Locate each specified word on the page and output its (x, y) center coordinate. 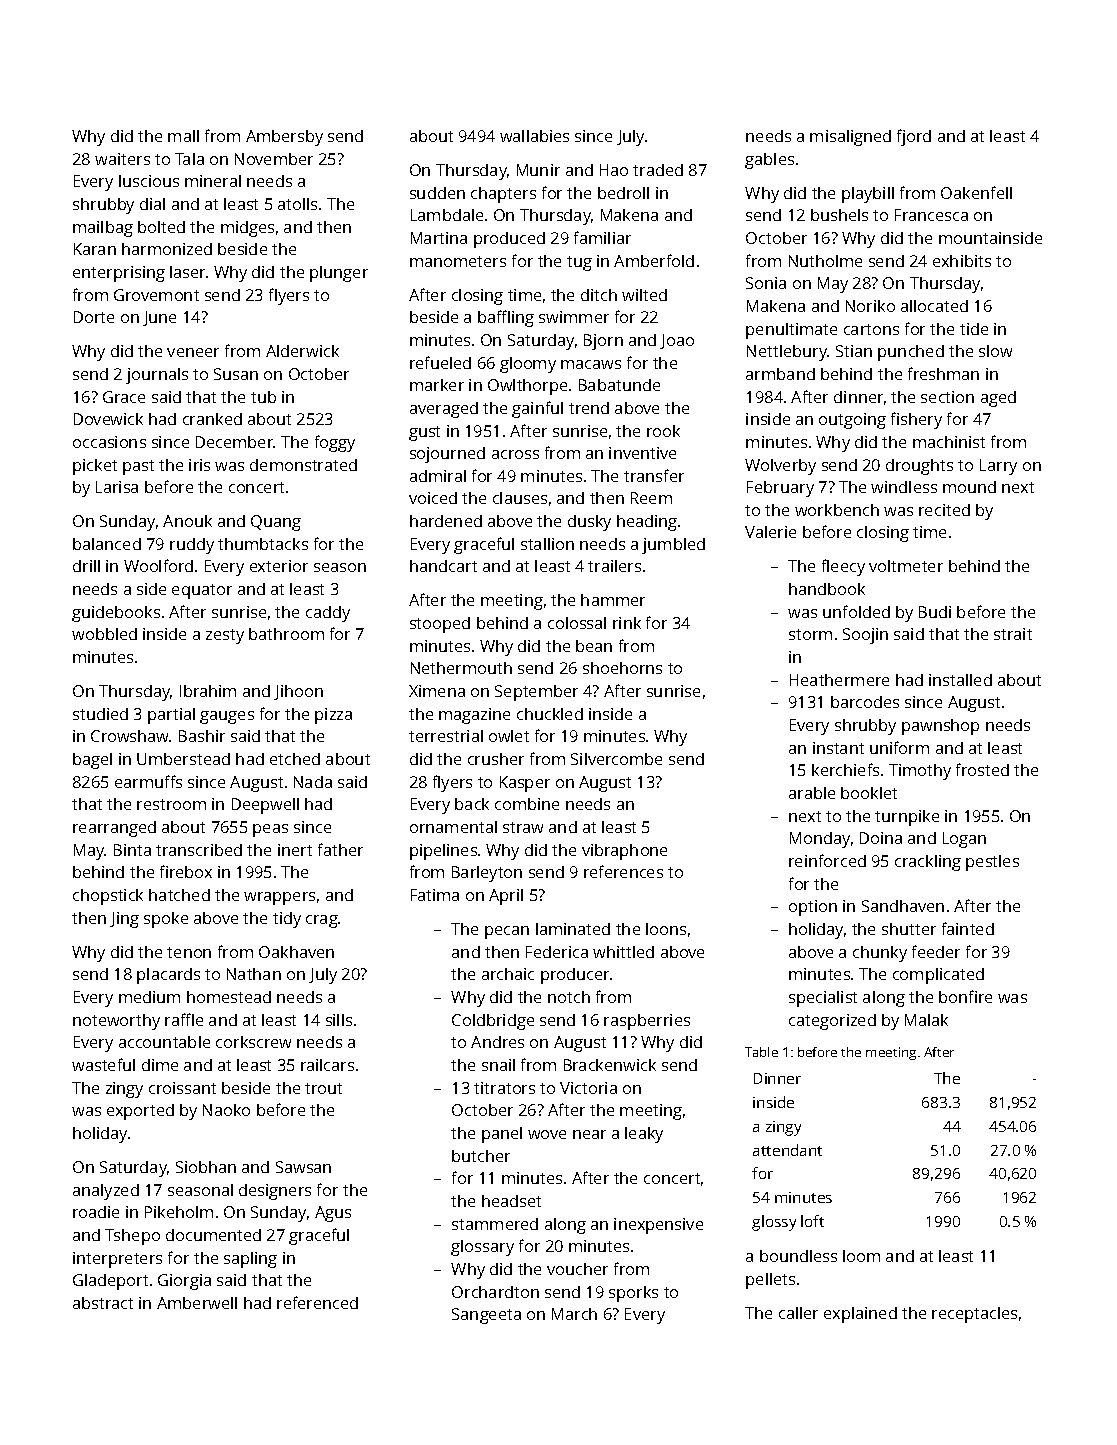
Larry (998, 467)
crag (322, 921)
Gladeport (110, 1282)
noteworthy (116, 1022)
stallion (547, 544)
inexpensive (658, 1226)
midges (247, 229)
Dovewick (108, 419)
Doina (881, 838)
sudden (437, 193)
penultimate (791, 331)
